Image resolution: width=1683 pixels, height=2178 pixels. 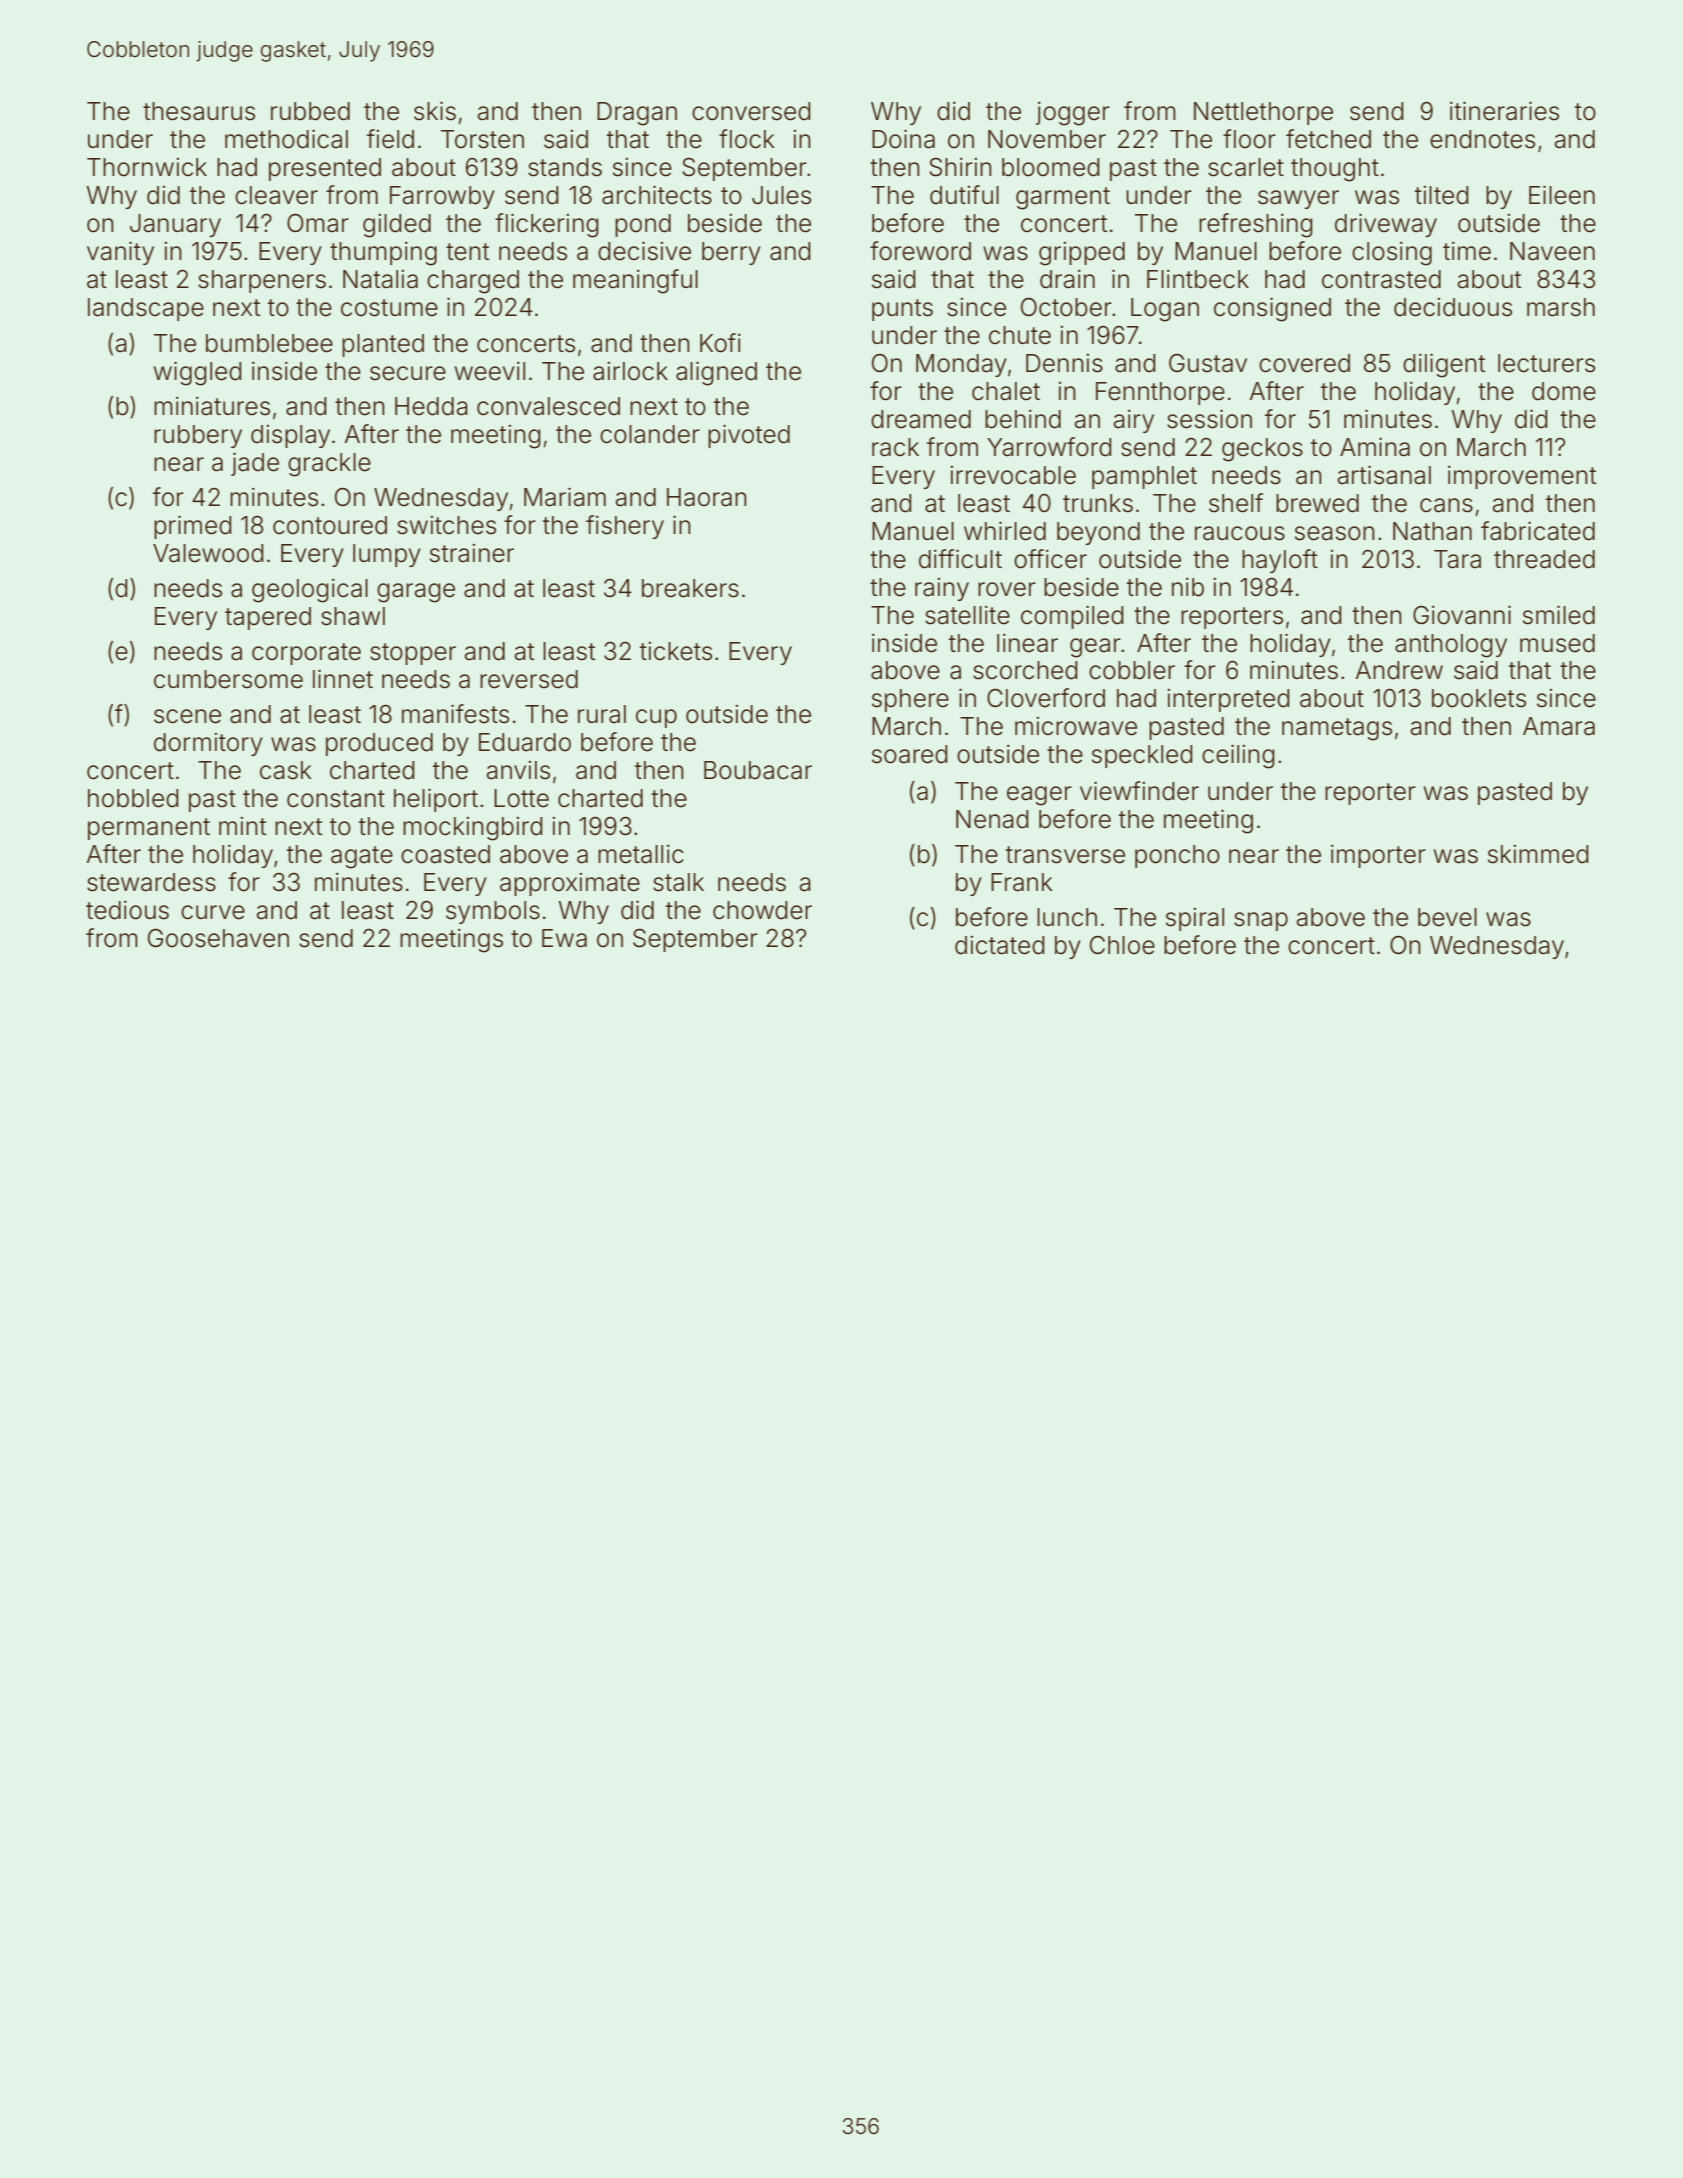 What do you see at coordinates (1073, 114) in the document?
I see `jogger` at bounding box center [1073, 114].
